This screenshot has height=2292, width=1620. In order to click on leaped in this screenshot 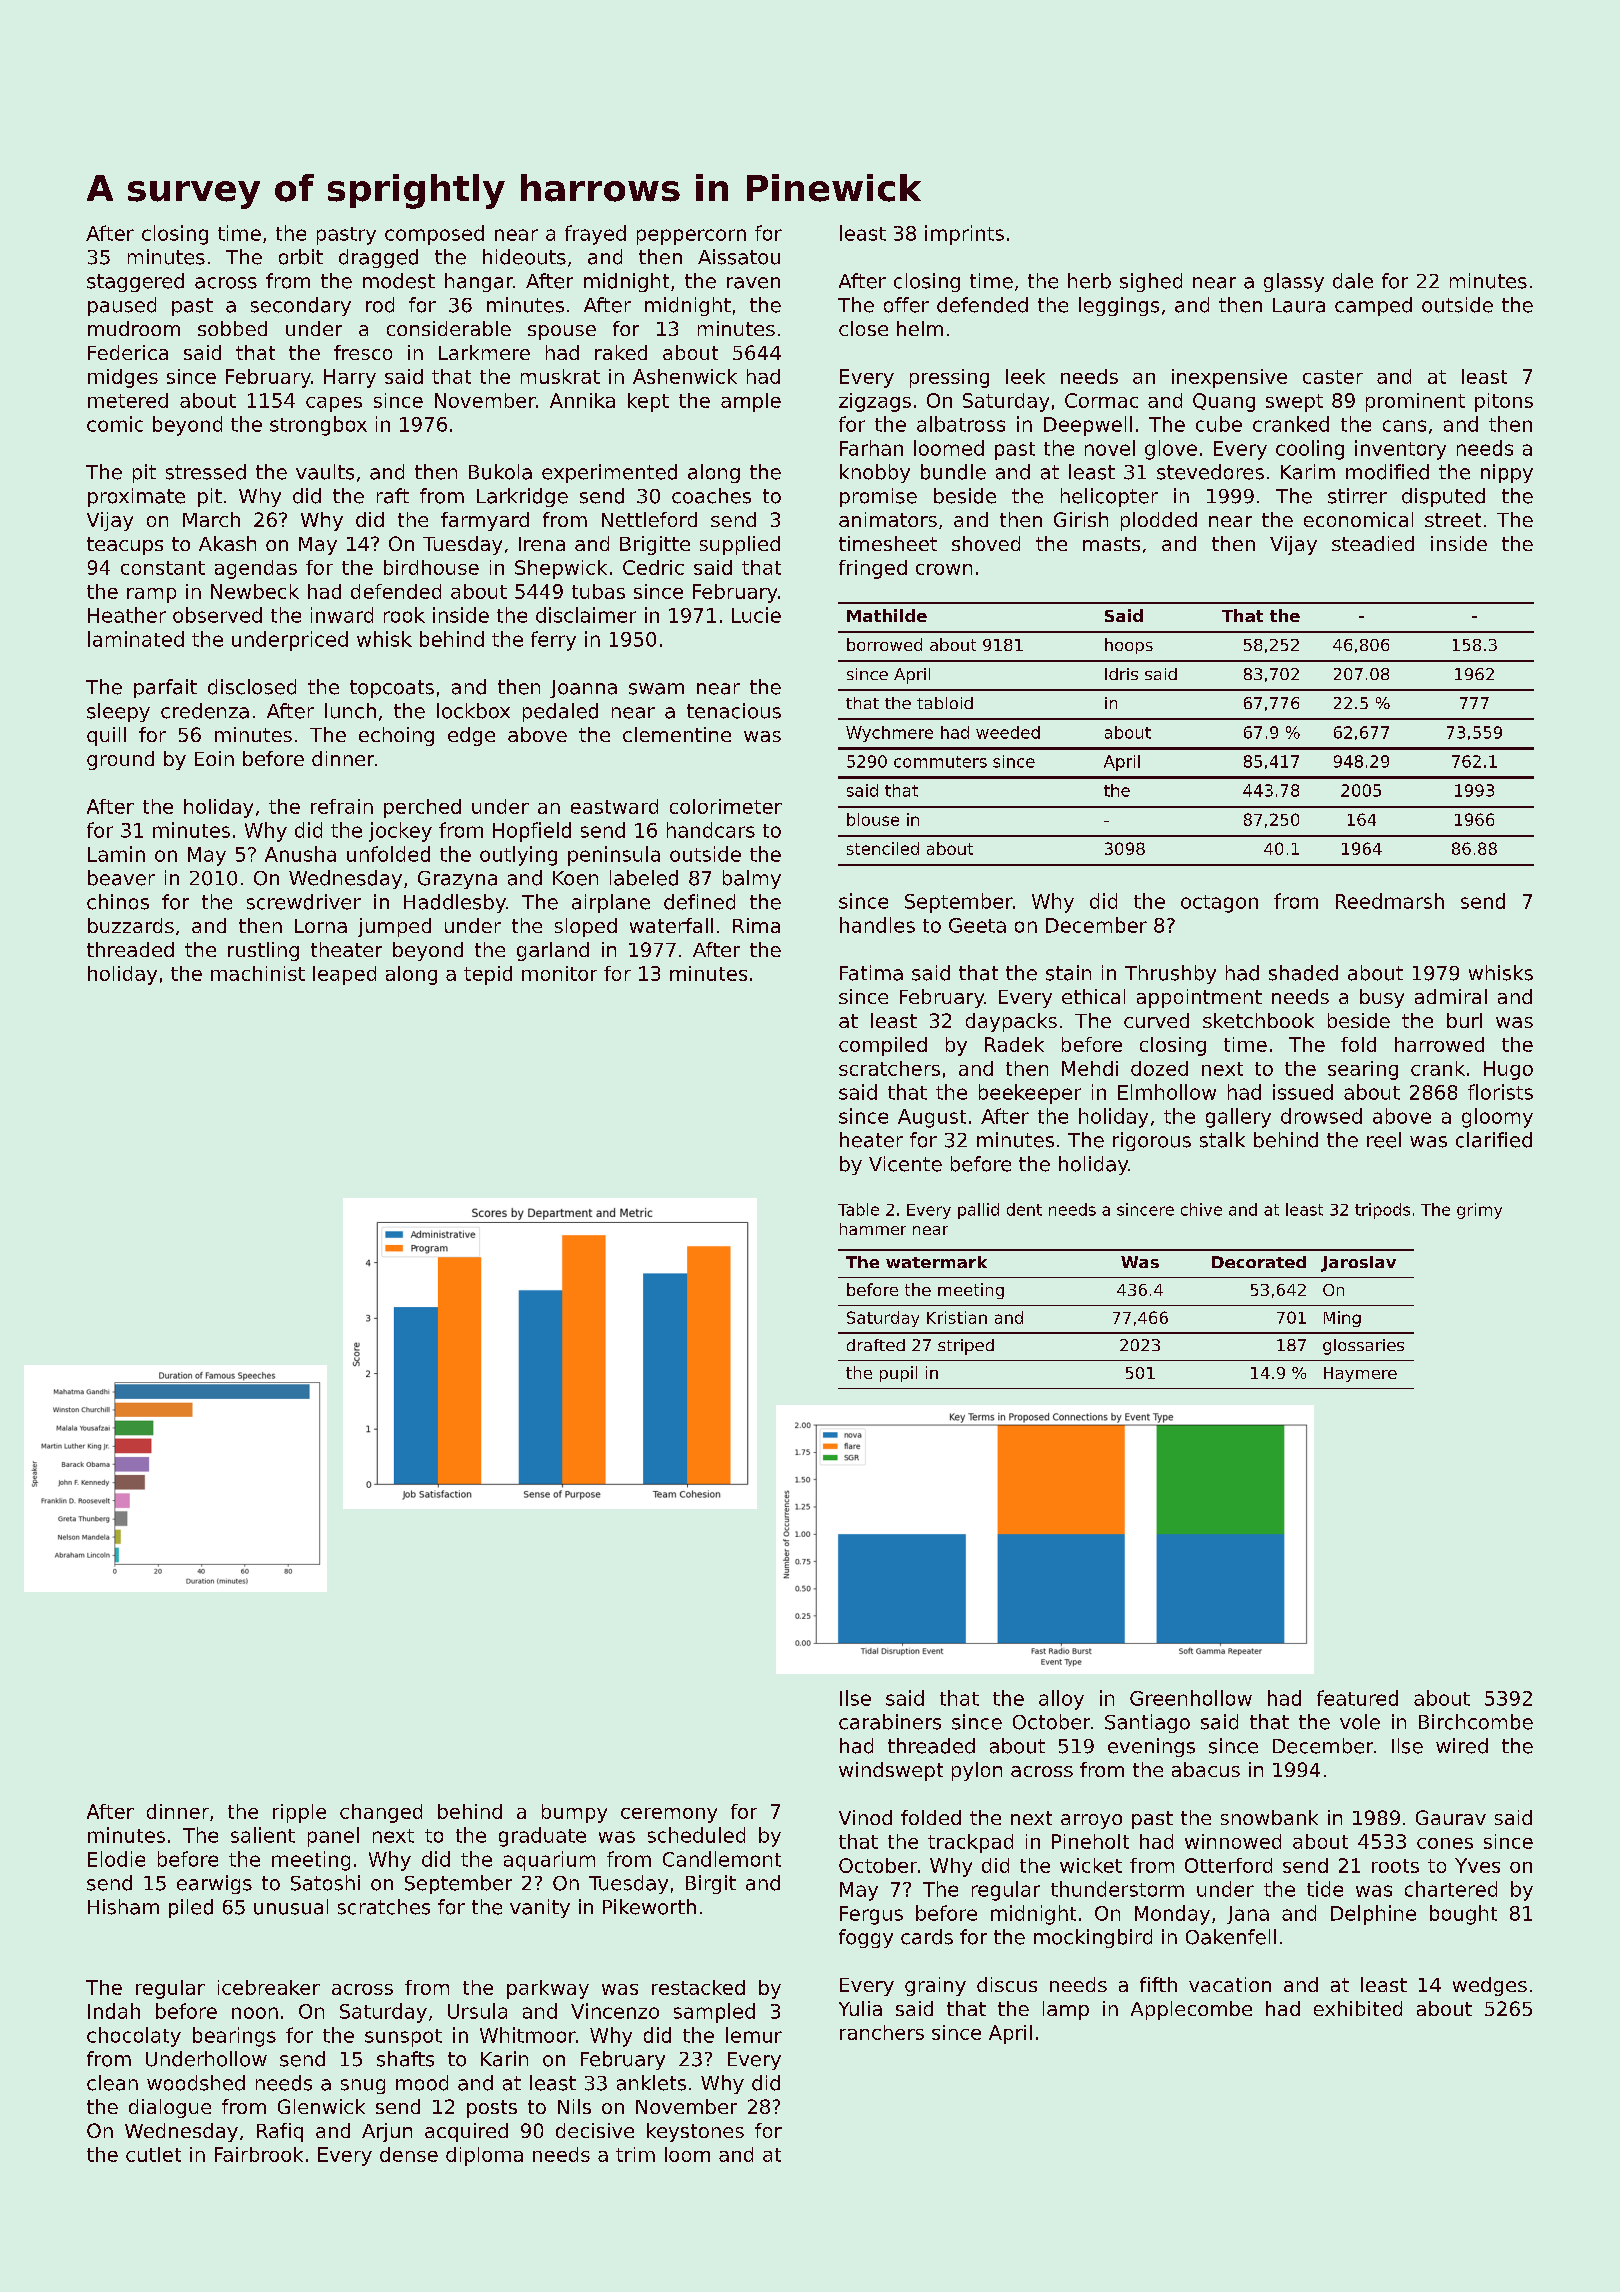, I will do `click(344, 975)`.
